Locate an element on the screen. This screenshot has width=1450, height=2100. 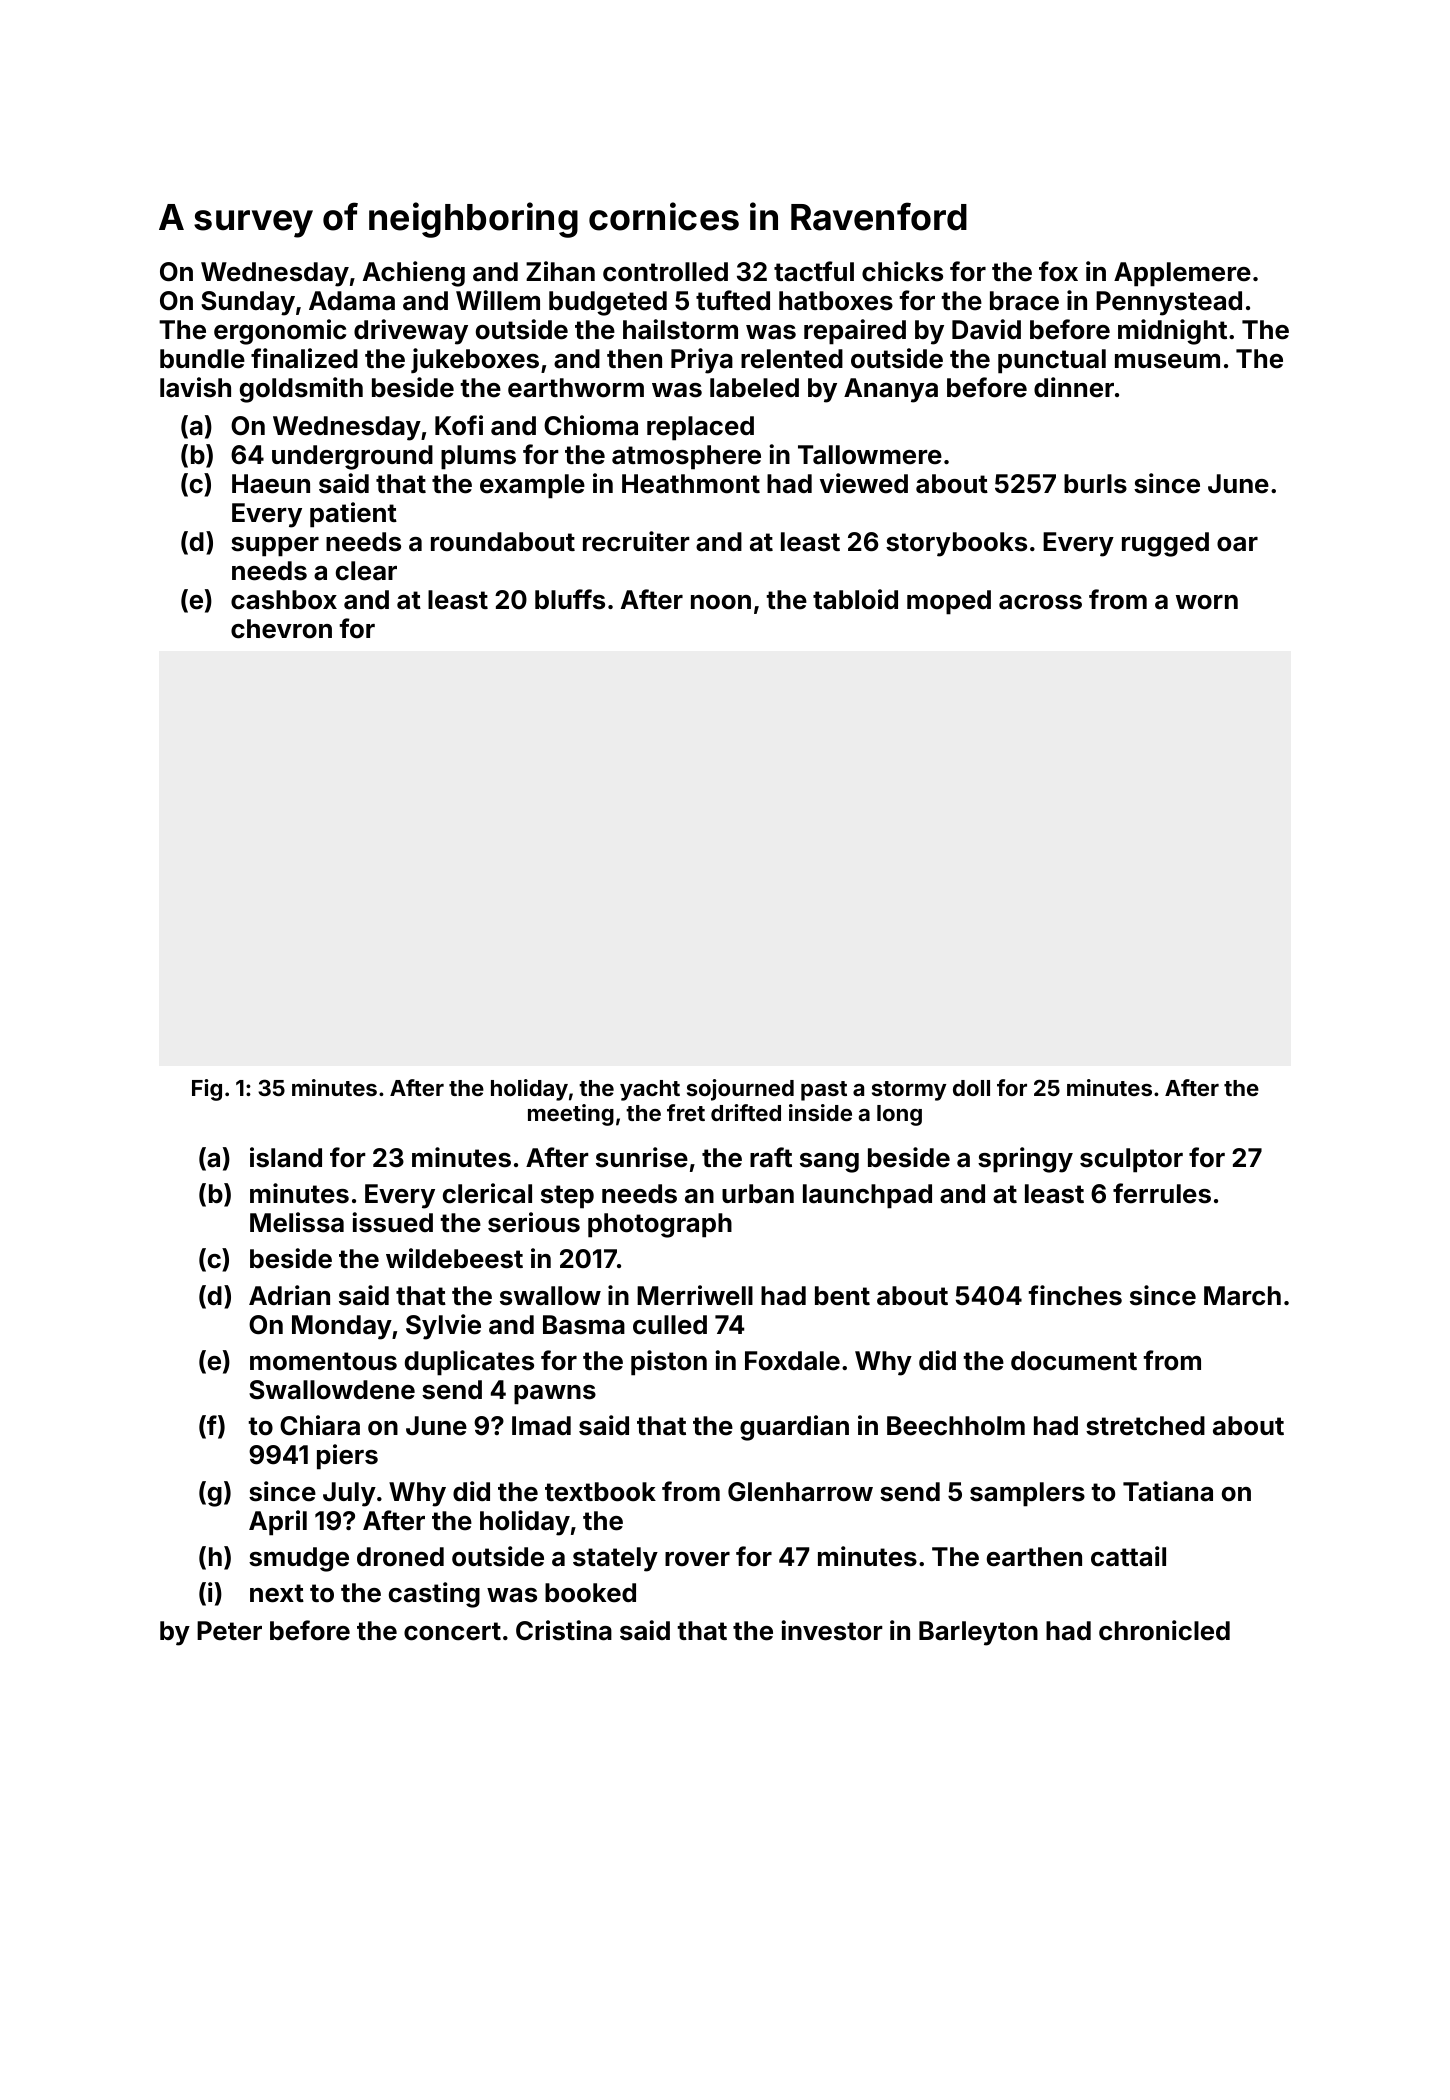
Barleyton is located at coordinates (978, 1633).
